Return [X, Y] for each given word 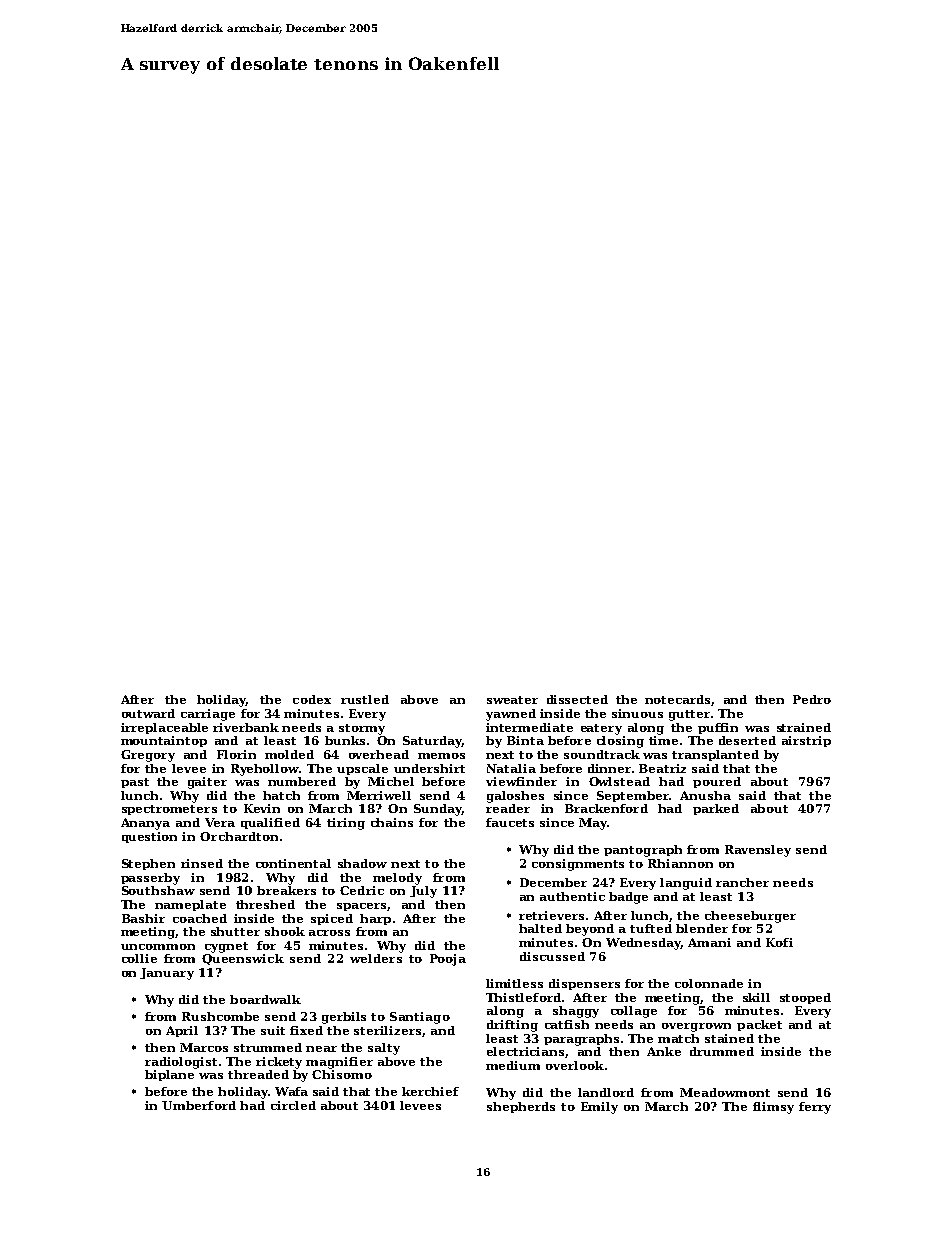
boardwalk [265, 999]
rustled [365, 699]
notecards [677, 699]
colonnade [709, 983]
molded [289, 754]
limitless [514, 983]
